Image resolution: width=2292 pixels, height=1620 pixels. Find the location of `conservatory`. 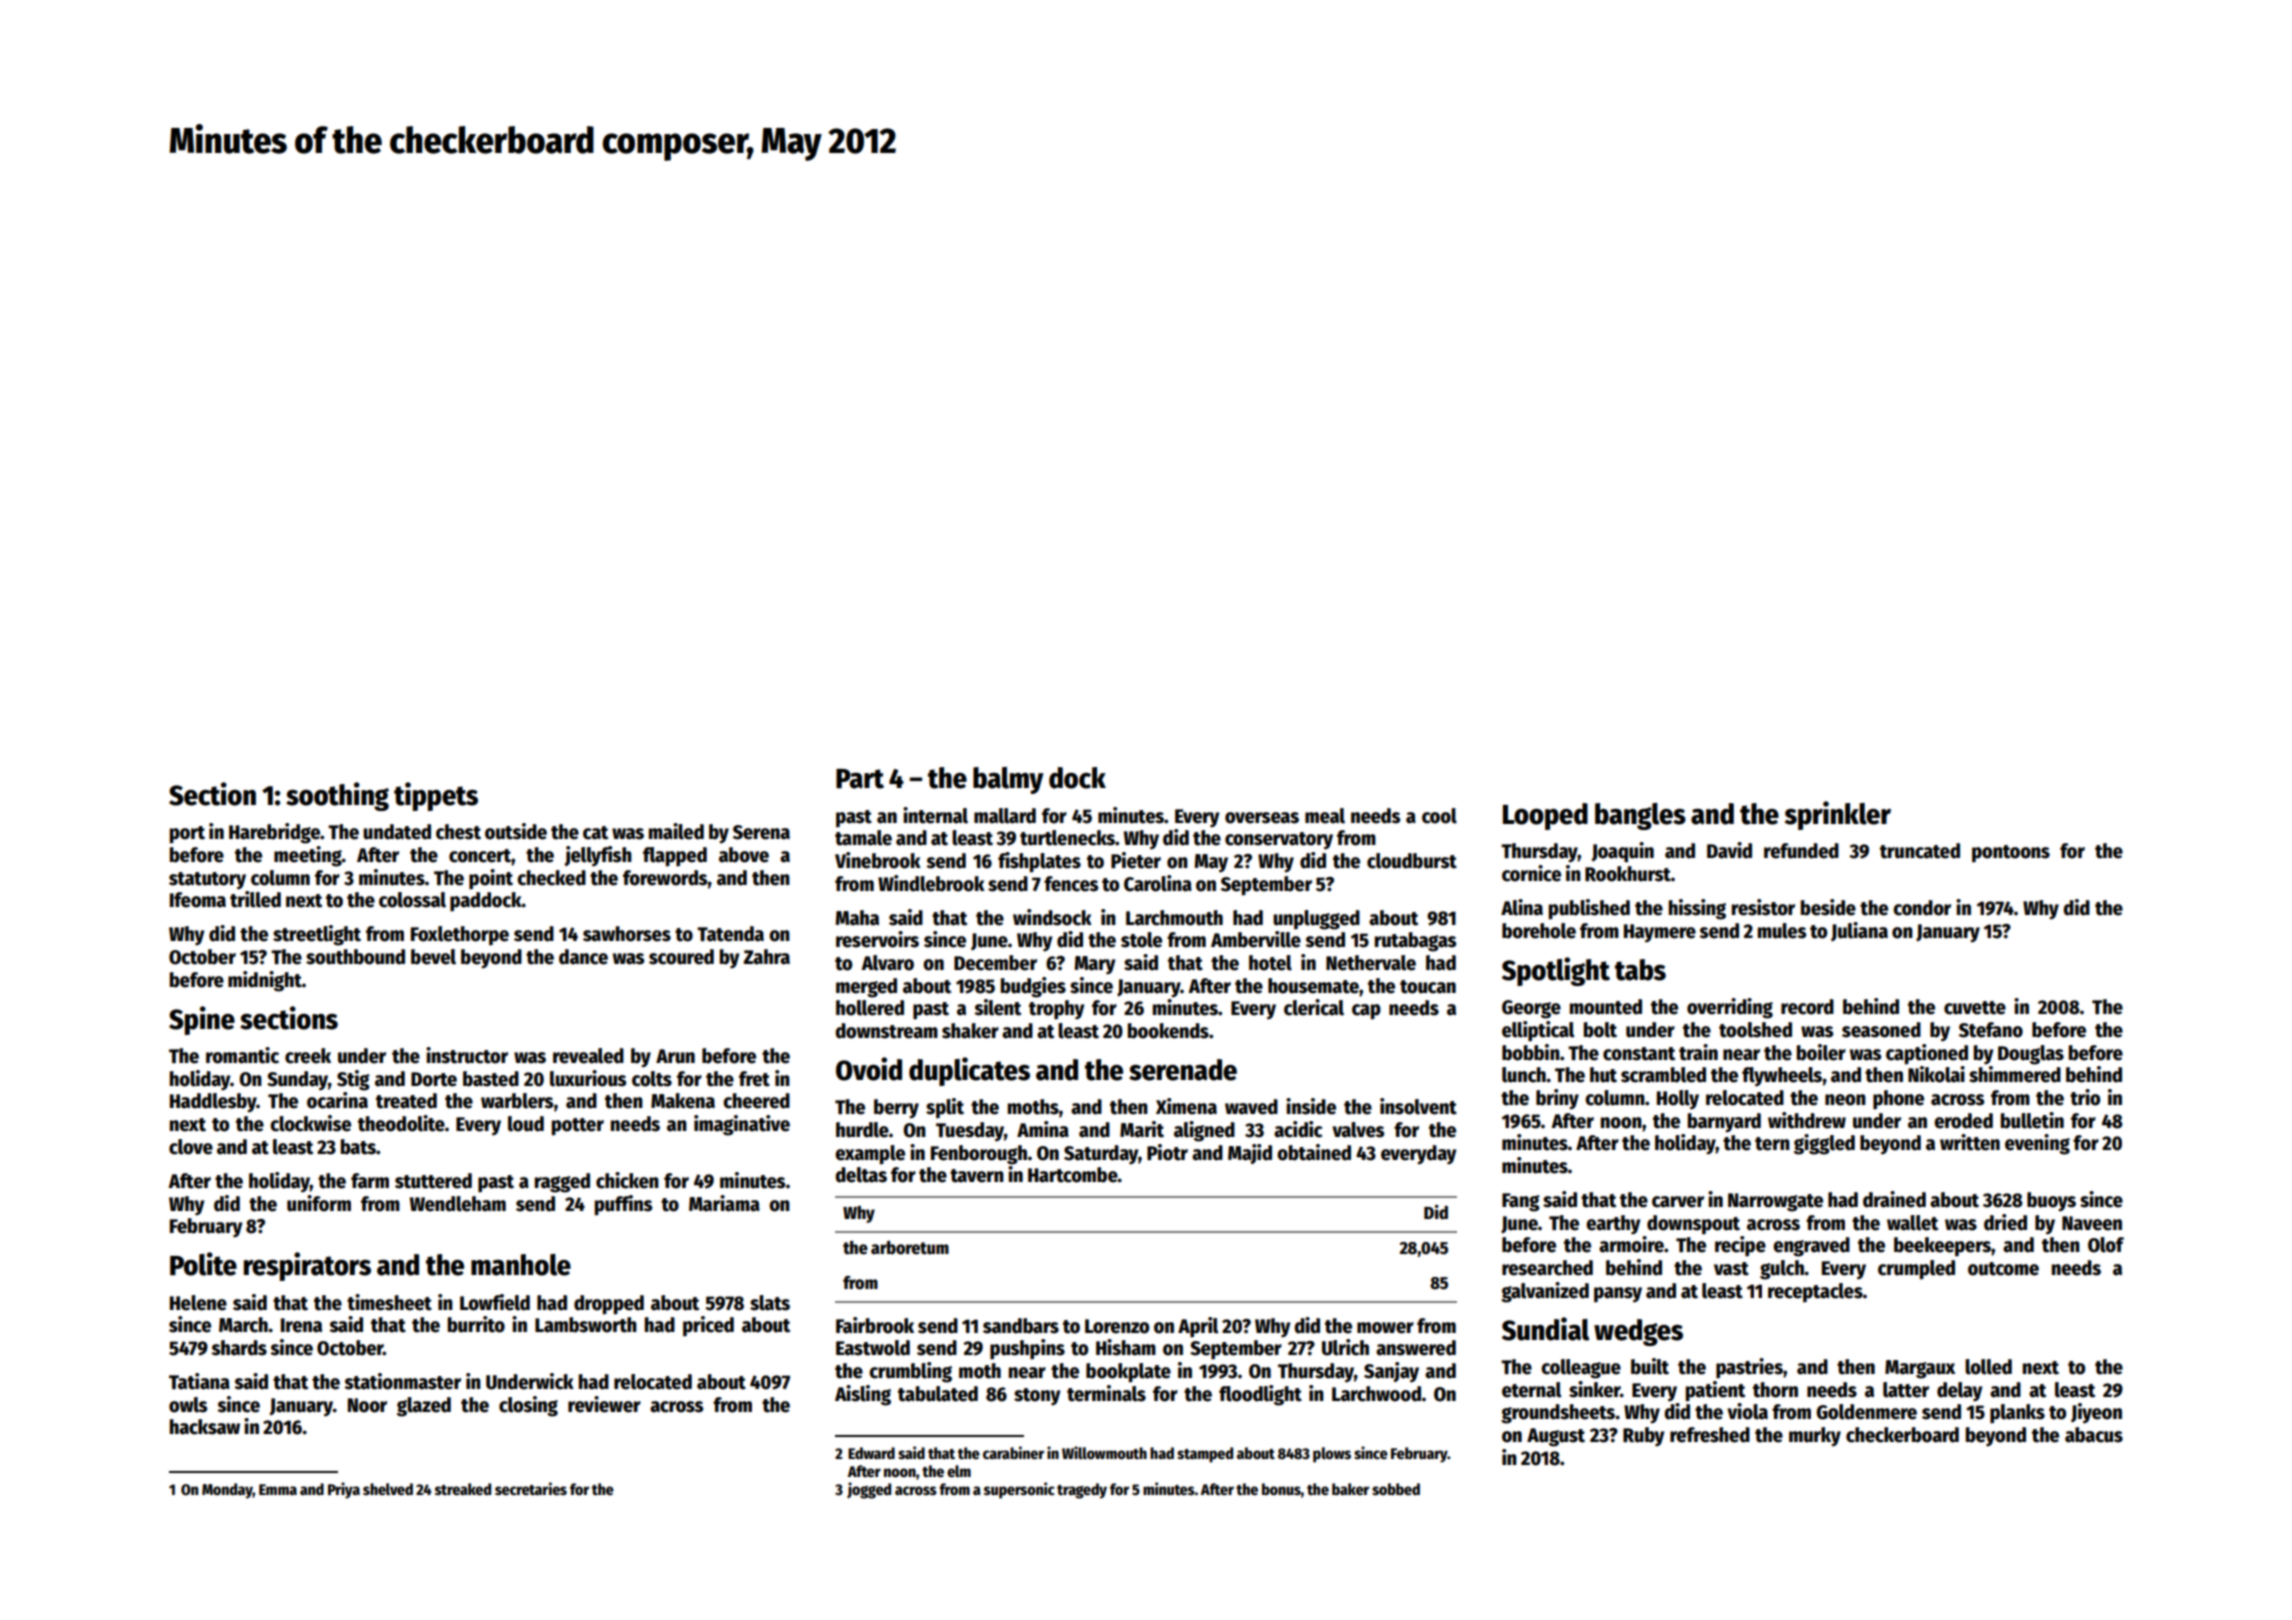

conservatory is located at coordinates (1279, 840).
